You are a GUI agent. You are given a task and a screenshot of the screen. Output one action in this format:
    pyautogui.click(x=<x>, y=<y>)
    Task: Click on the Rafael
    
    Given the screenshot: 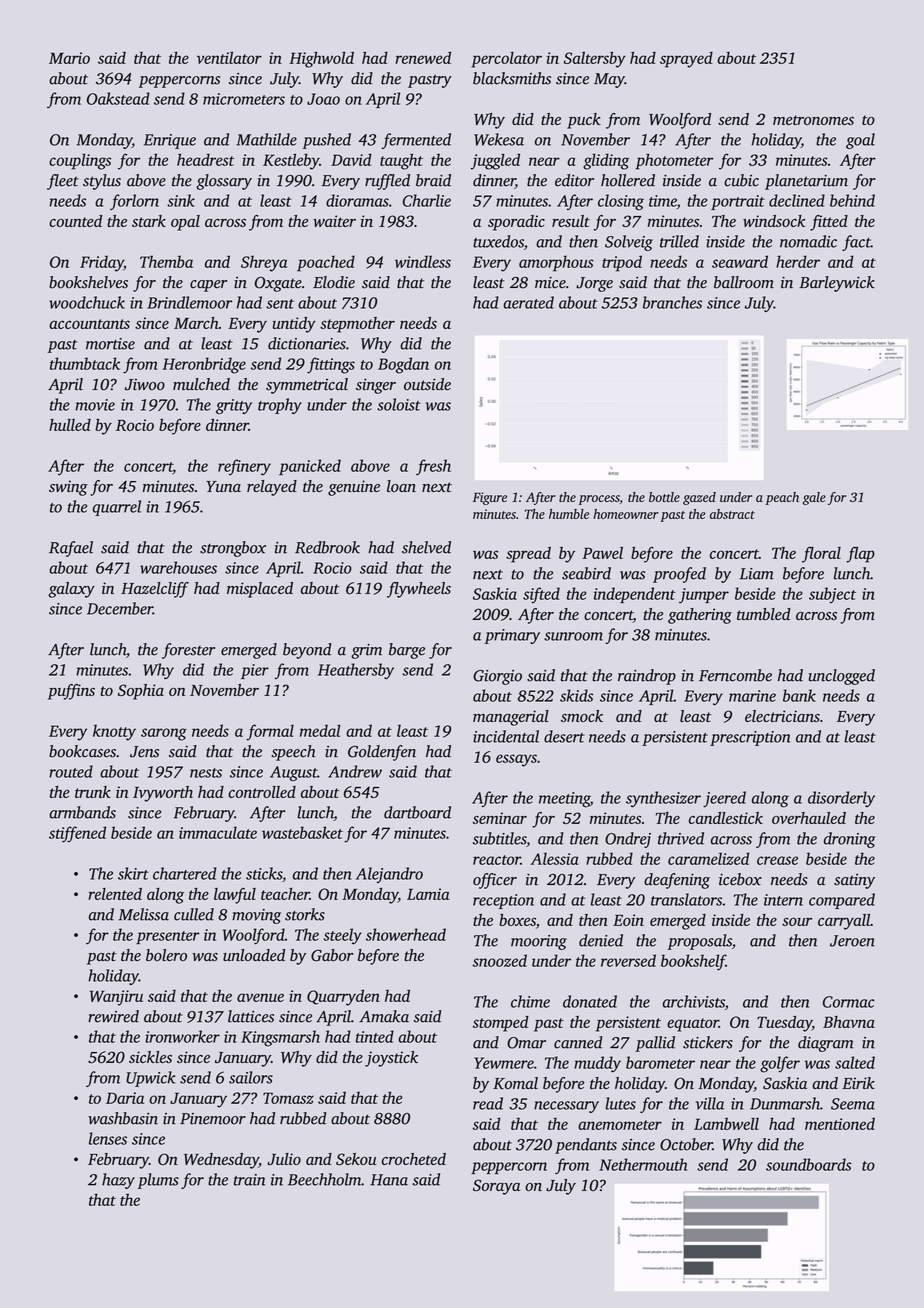 What is the action you would take?
    pyautogui.click(x=71, y=549)
